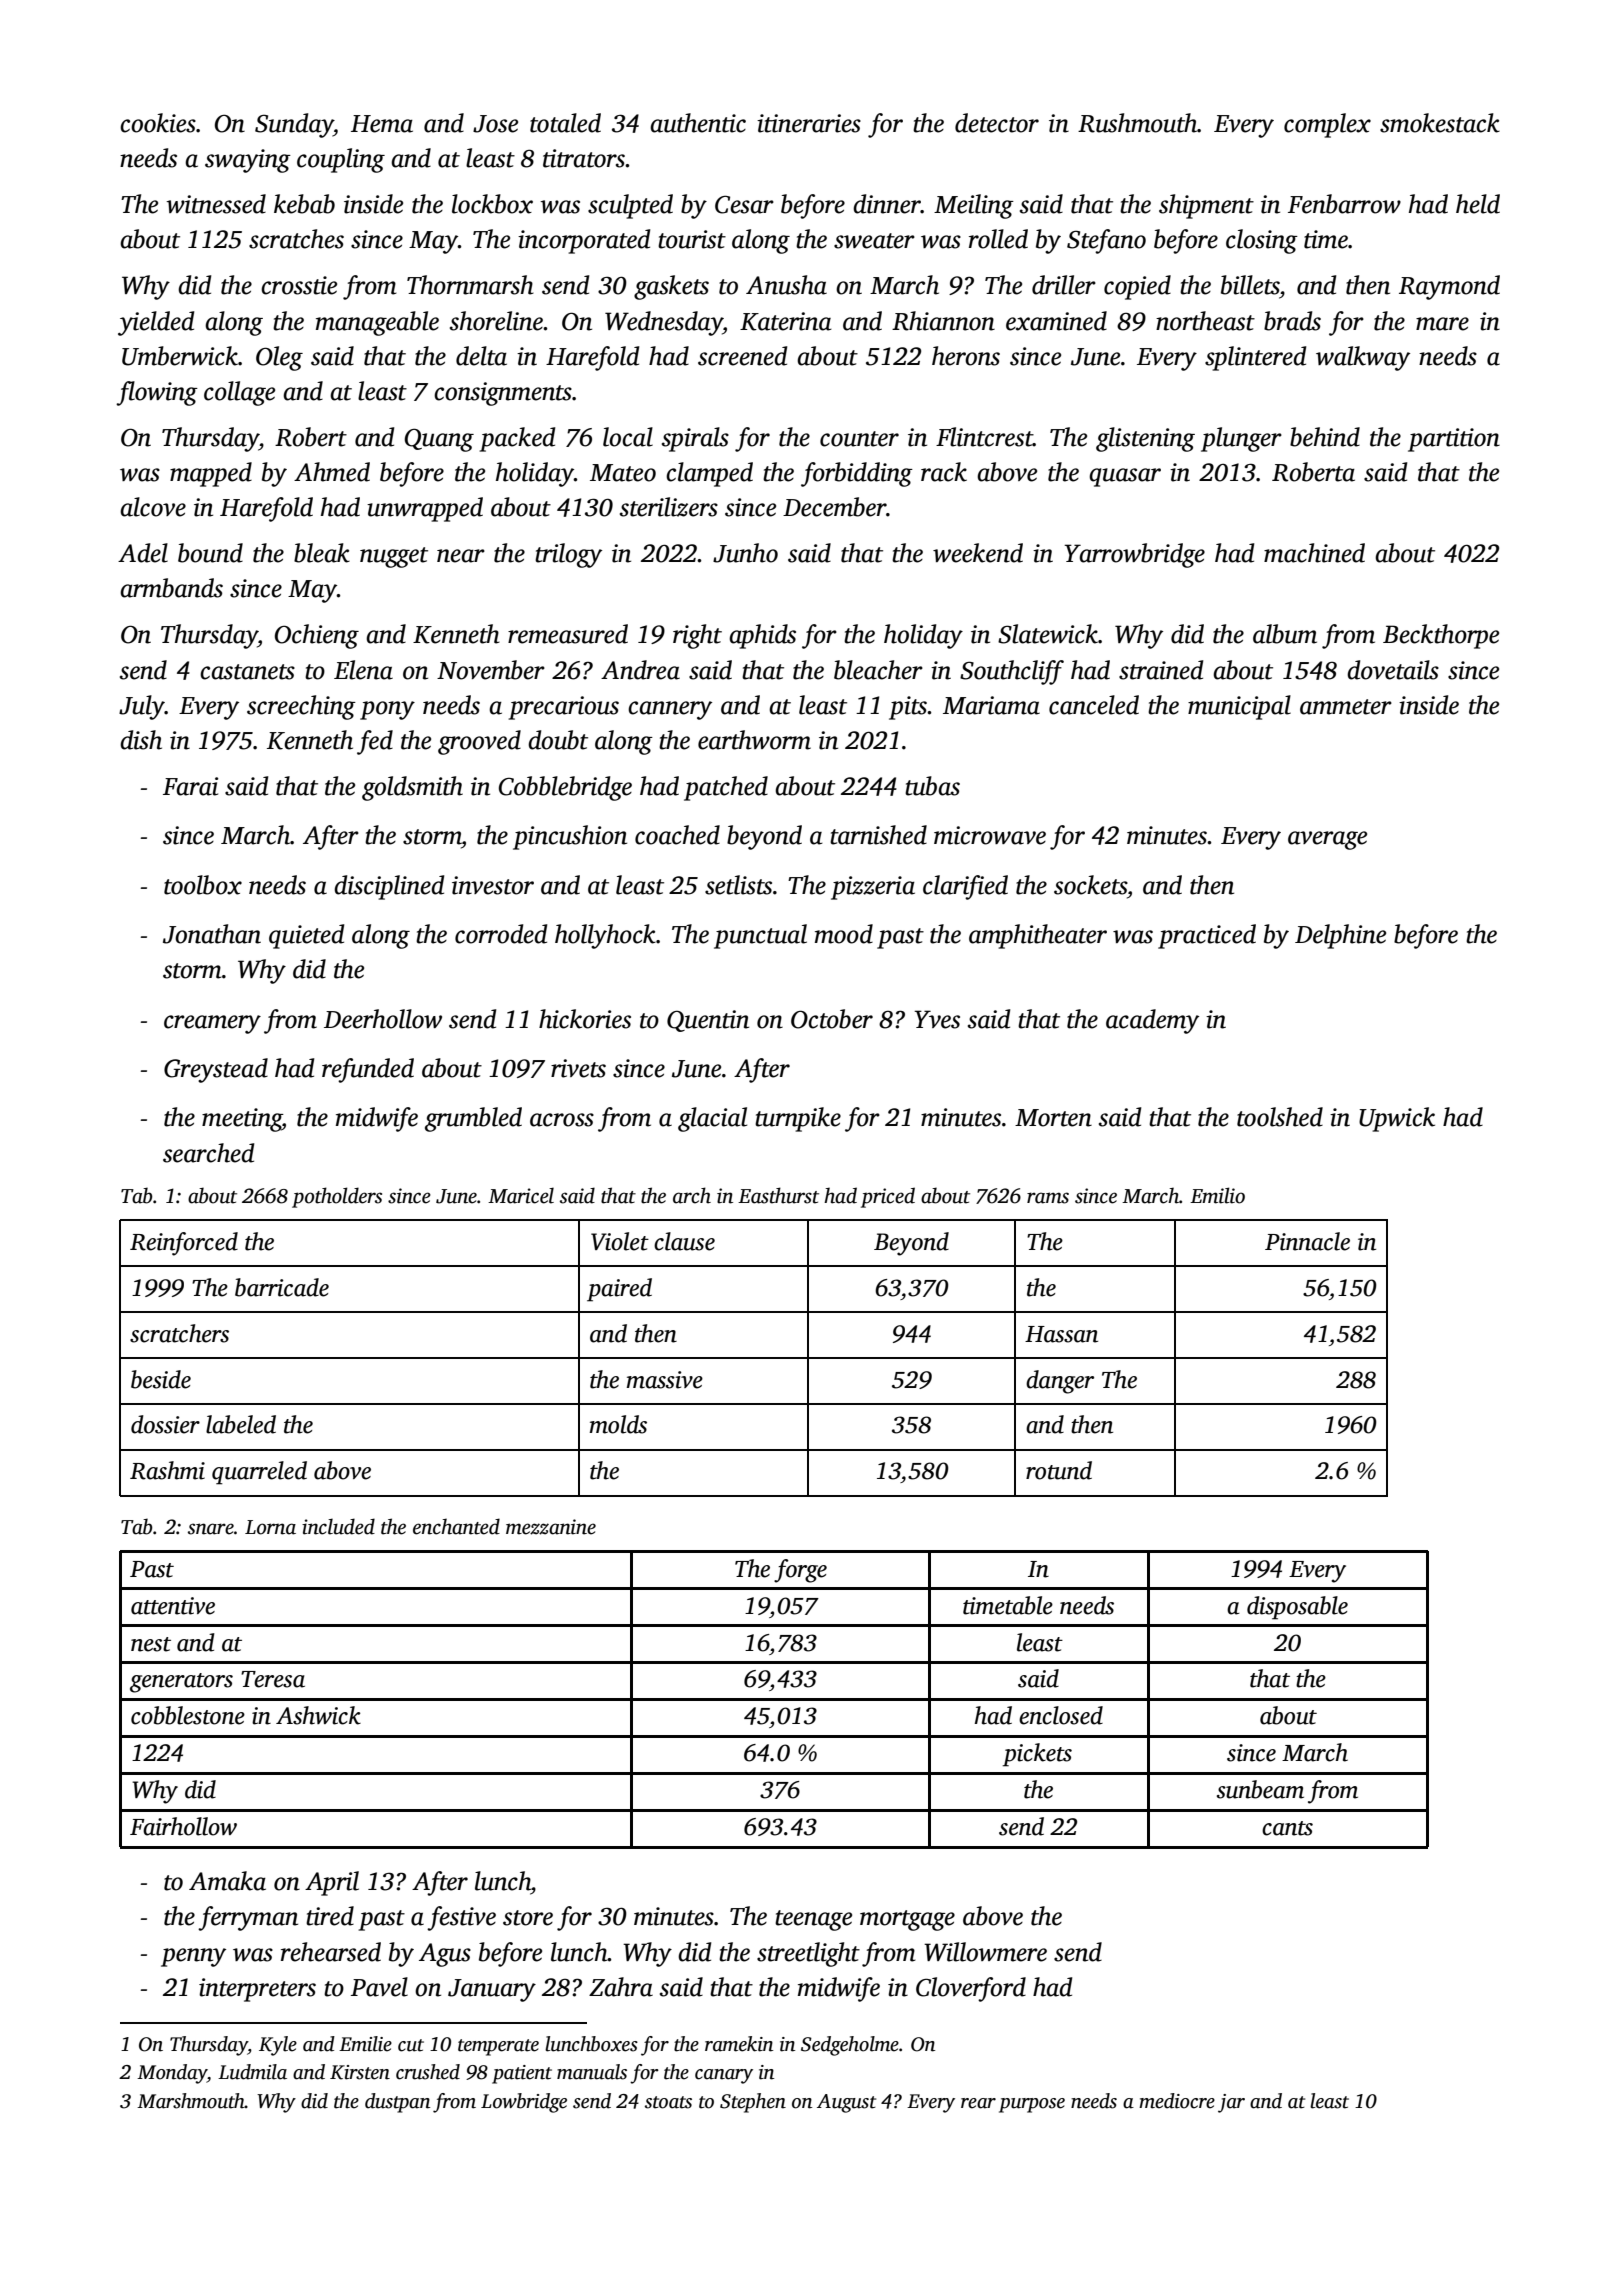 This document has height=2292, width=1620. What do you see at coordinates (1314, 553) in the document?
I see `machined` at bounding box center [1314, 553].
